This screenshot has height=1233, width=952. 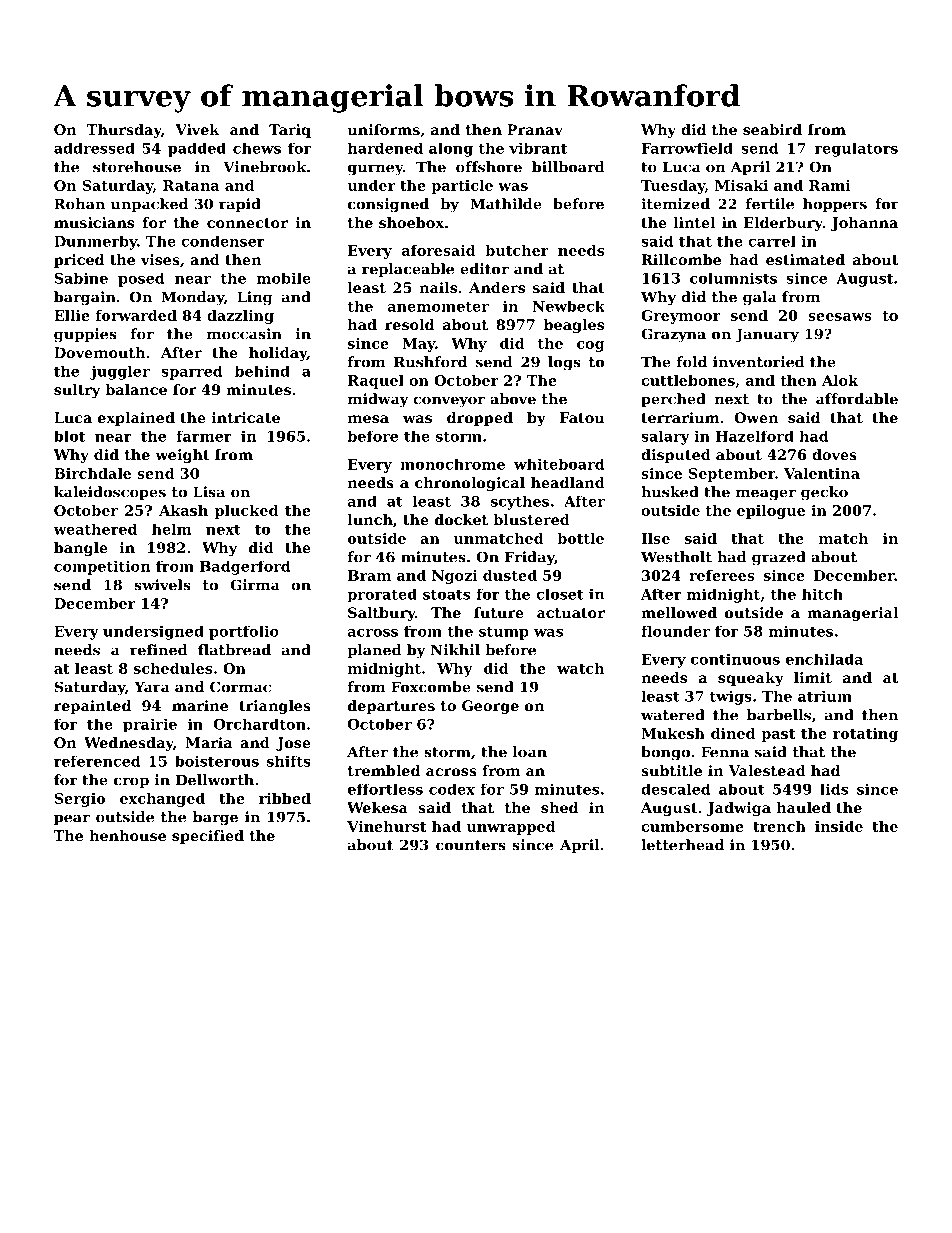 What do you see at coordinates (510, 575) in the screenshot?
I see `dusted` at bounding box center [510, 575].
